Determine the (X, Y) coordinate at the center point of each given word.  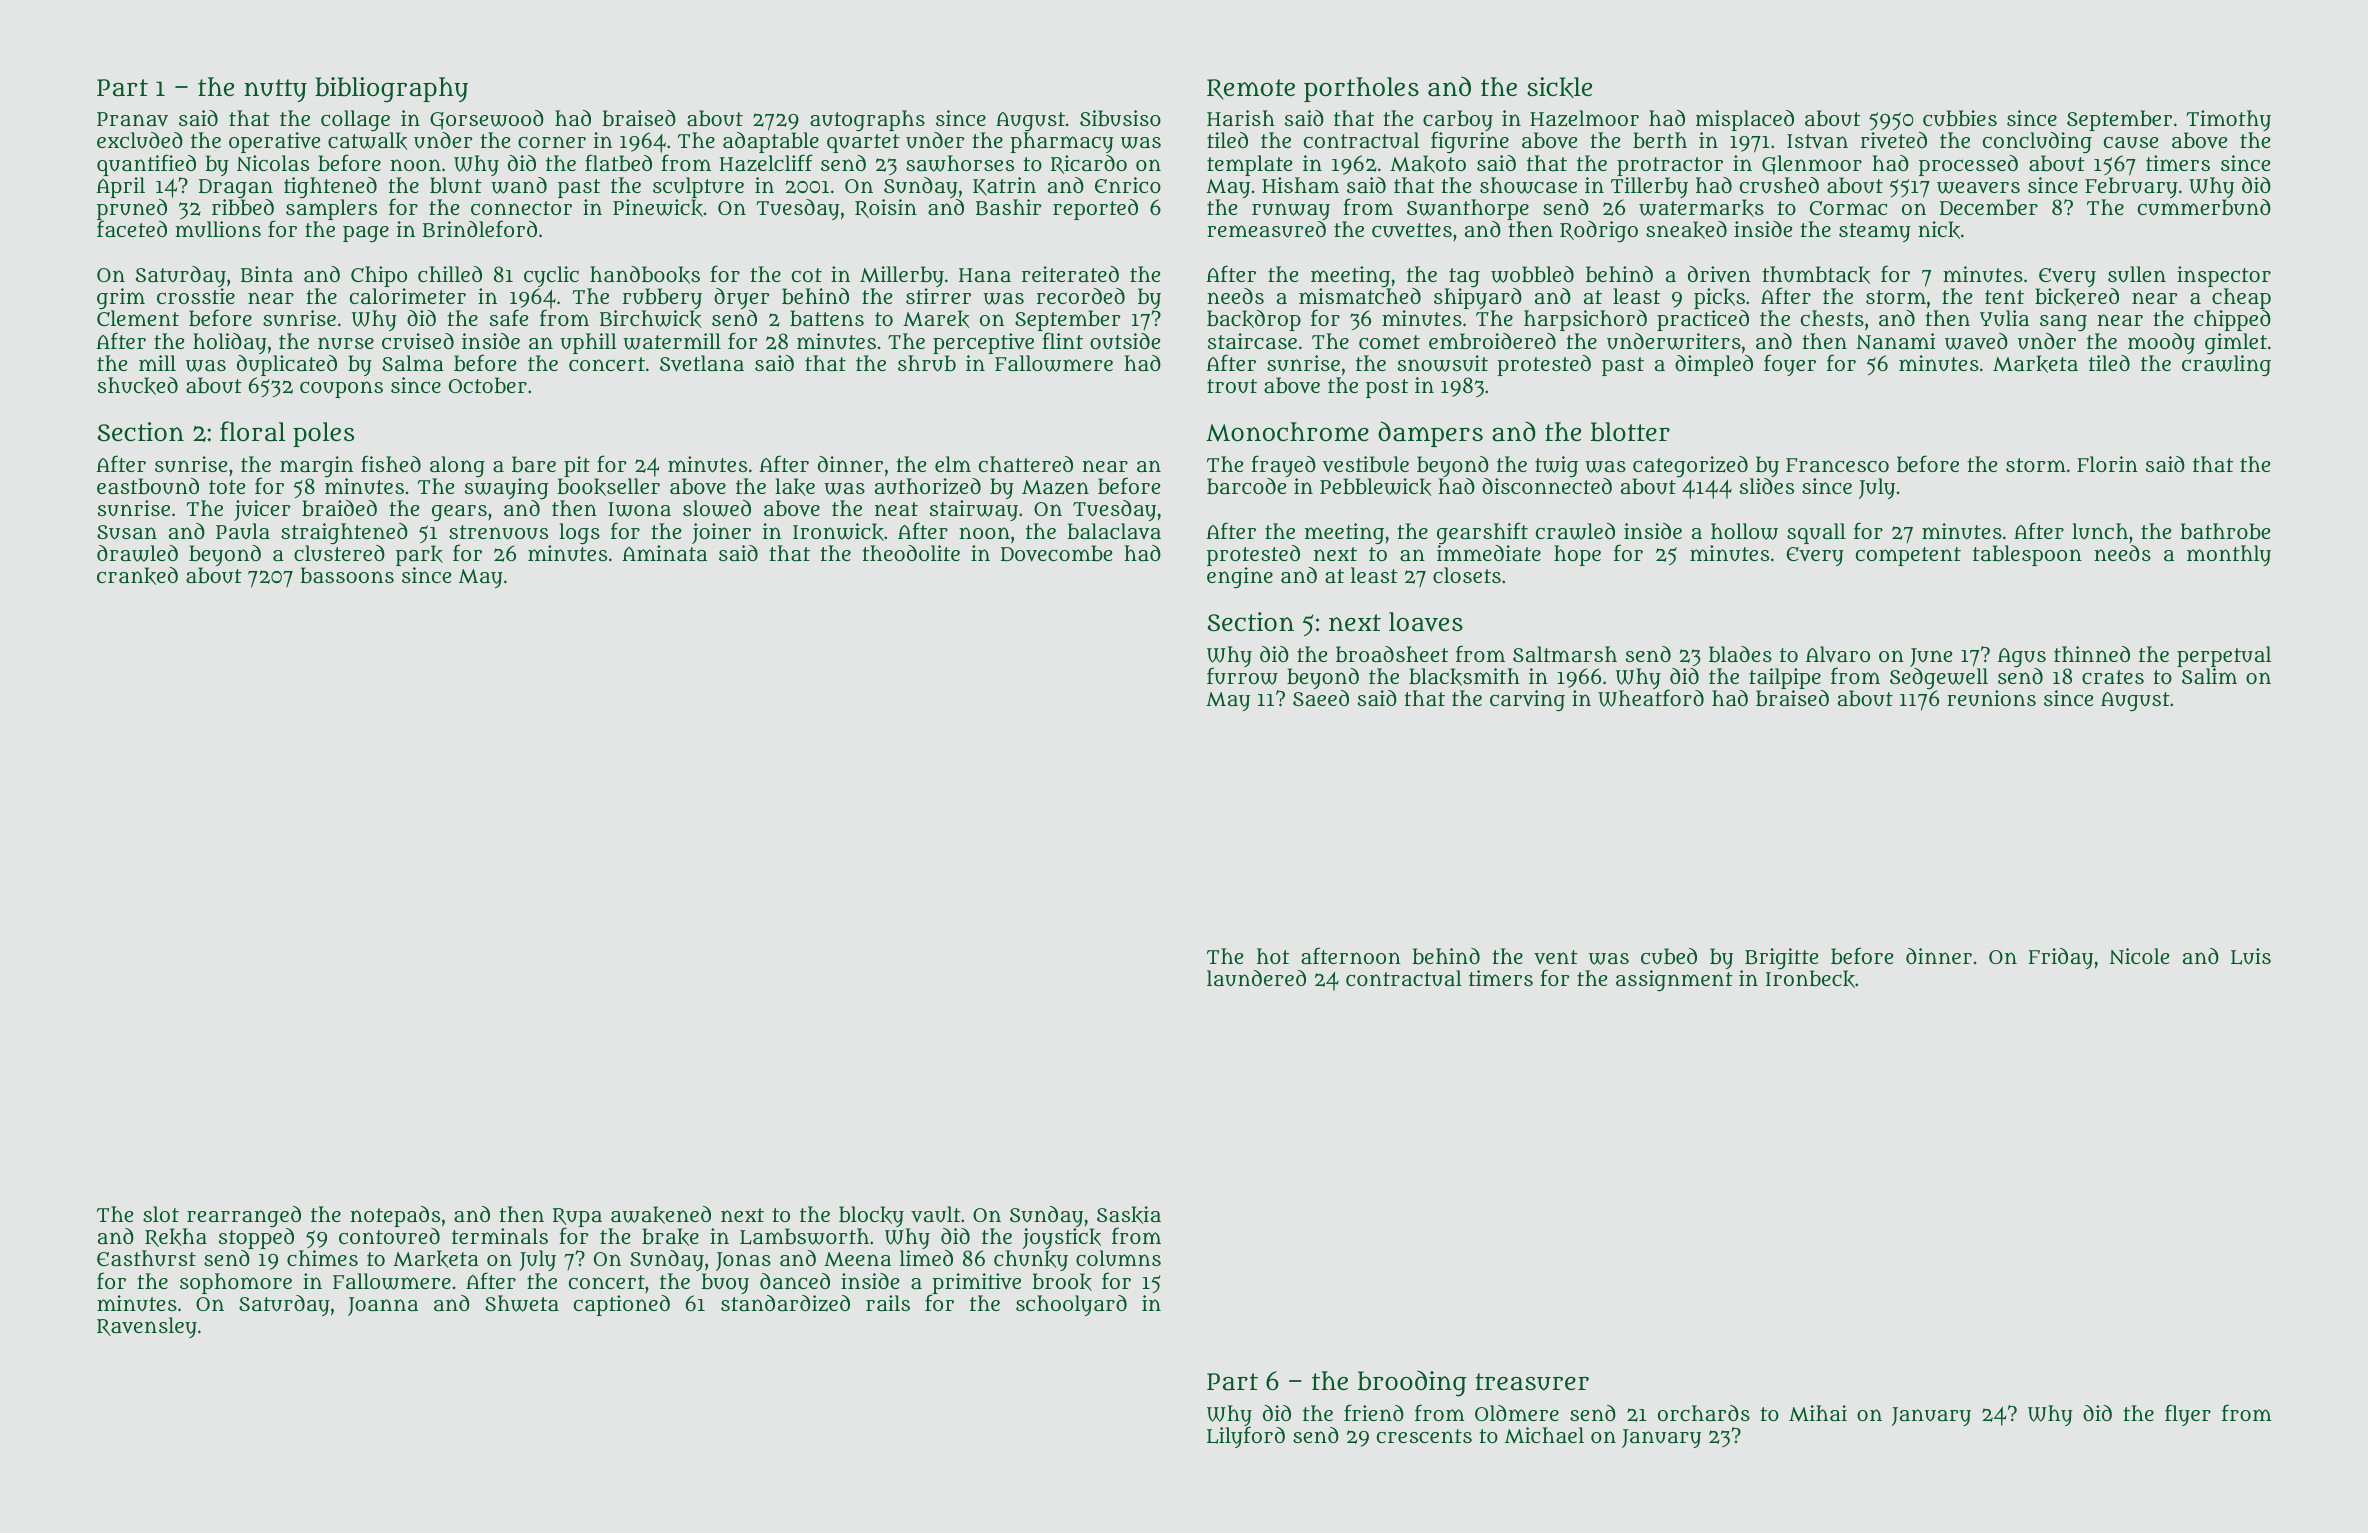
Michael (1544, 1435)
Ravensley (147, 1327)
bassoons (347, 575)
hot (1273, 956)
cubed (1669, 956)
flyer (2188, 1415)
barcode (1246, 486)
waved (1976, 341)
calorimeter (408, 296)
